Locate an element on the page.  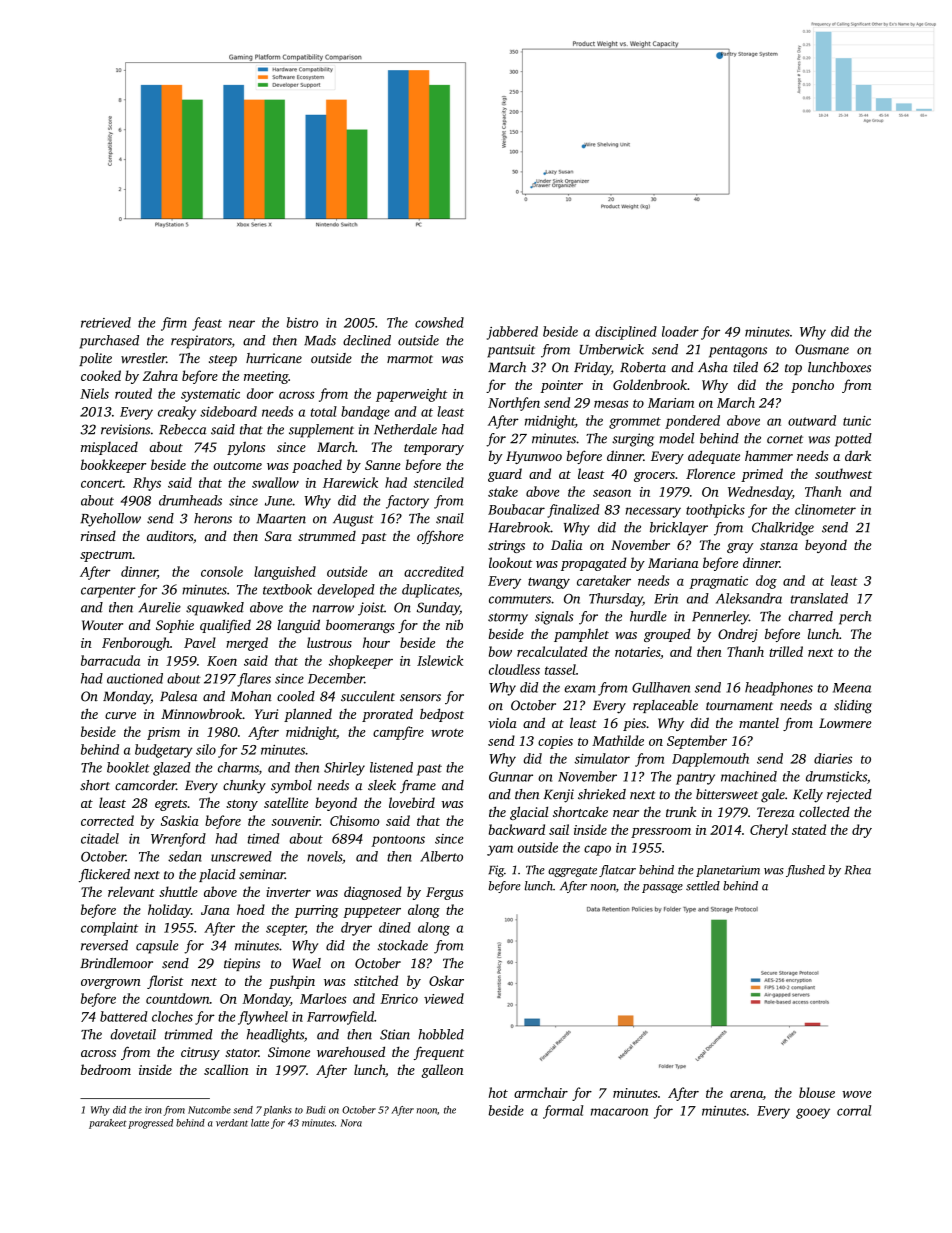
trunk is located at coordinates (681, 811).
